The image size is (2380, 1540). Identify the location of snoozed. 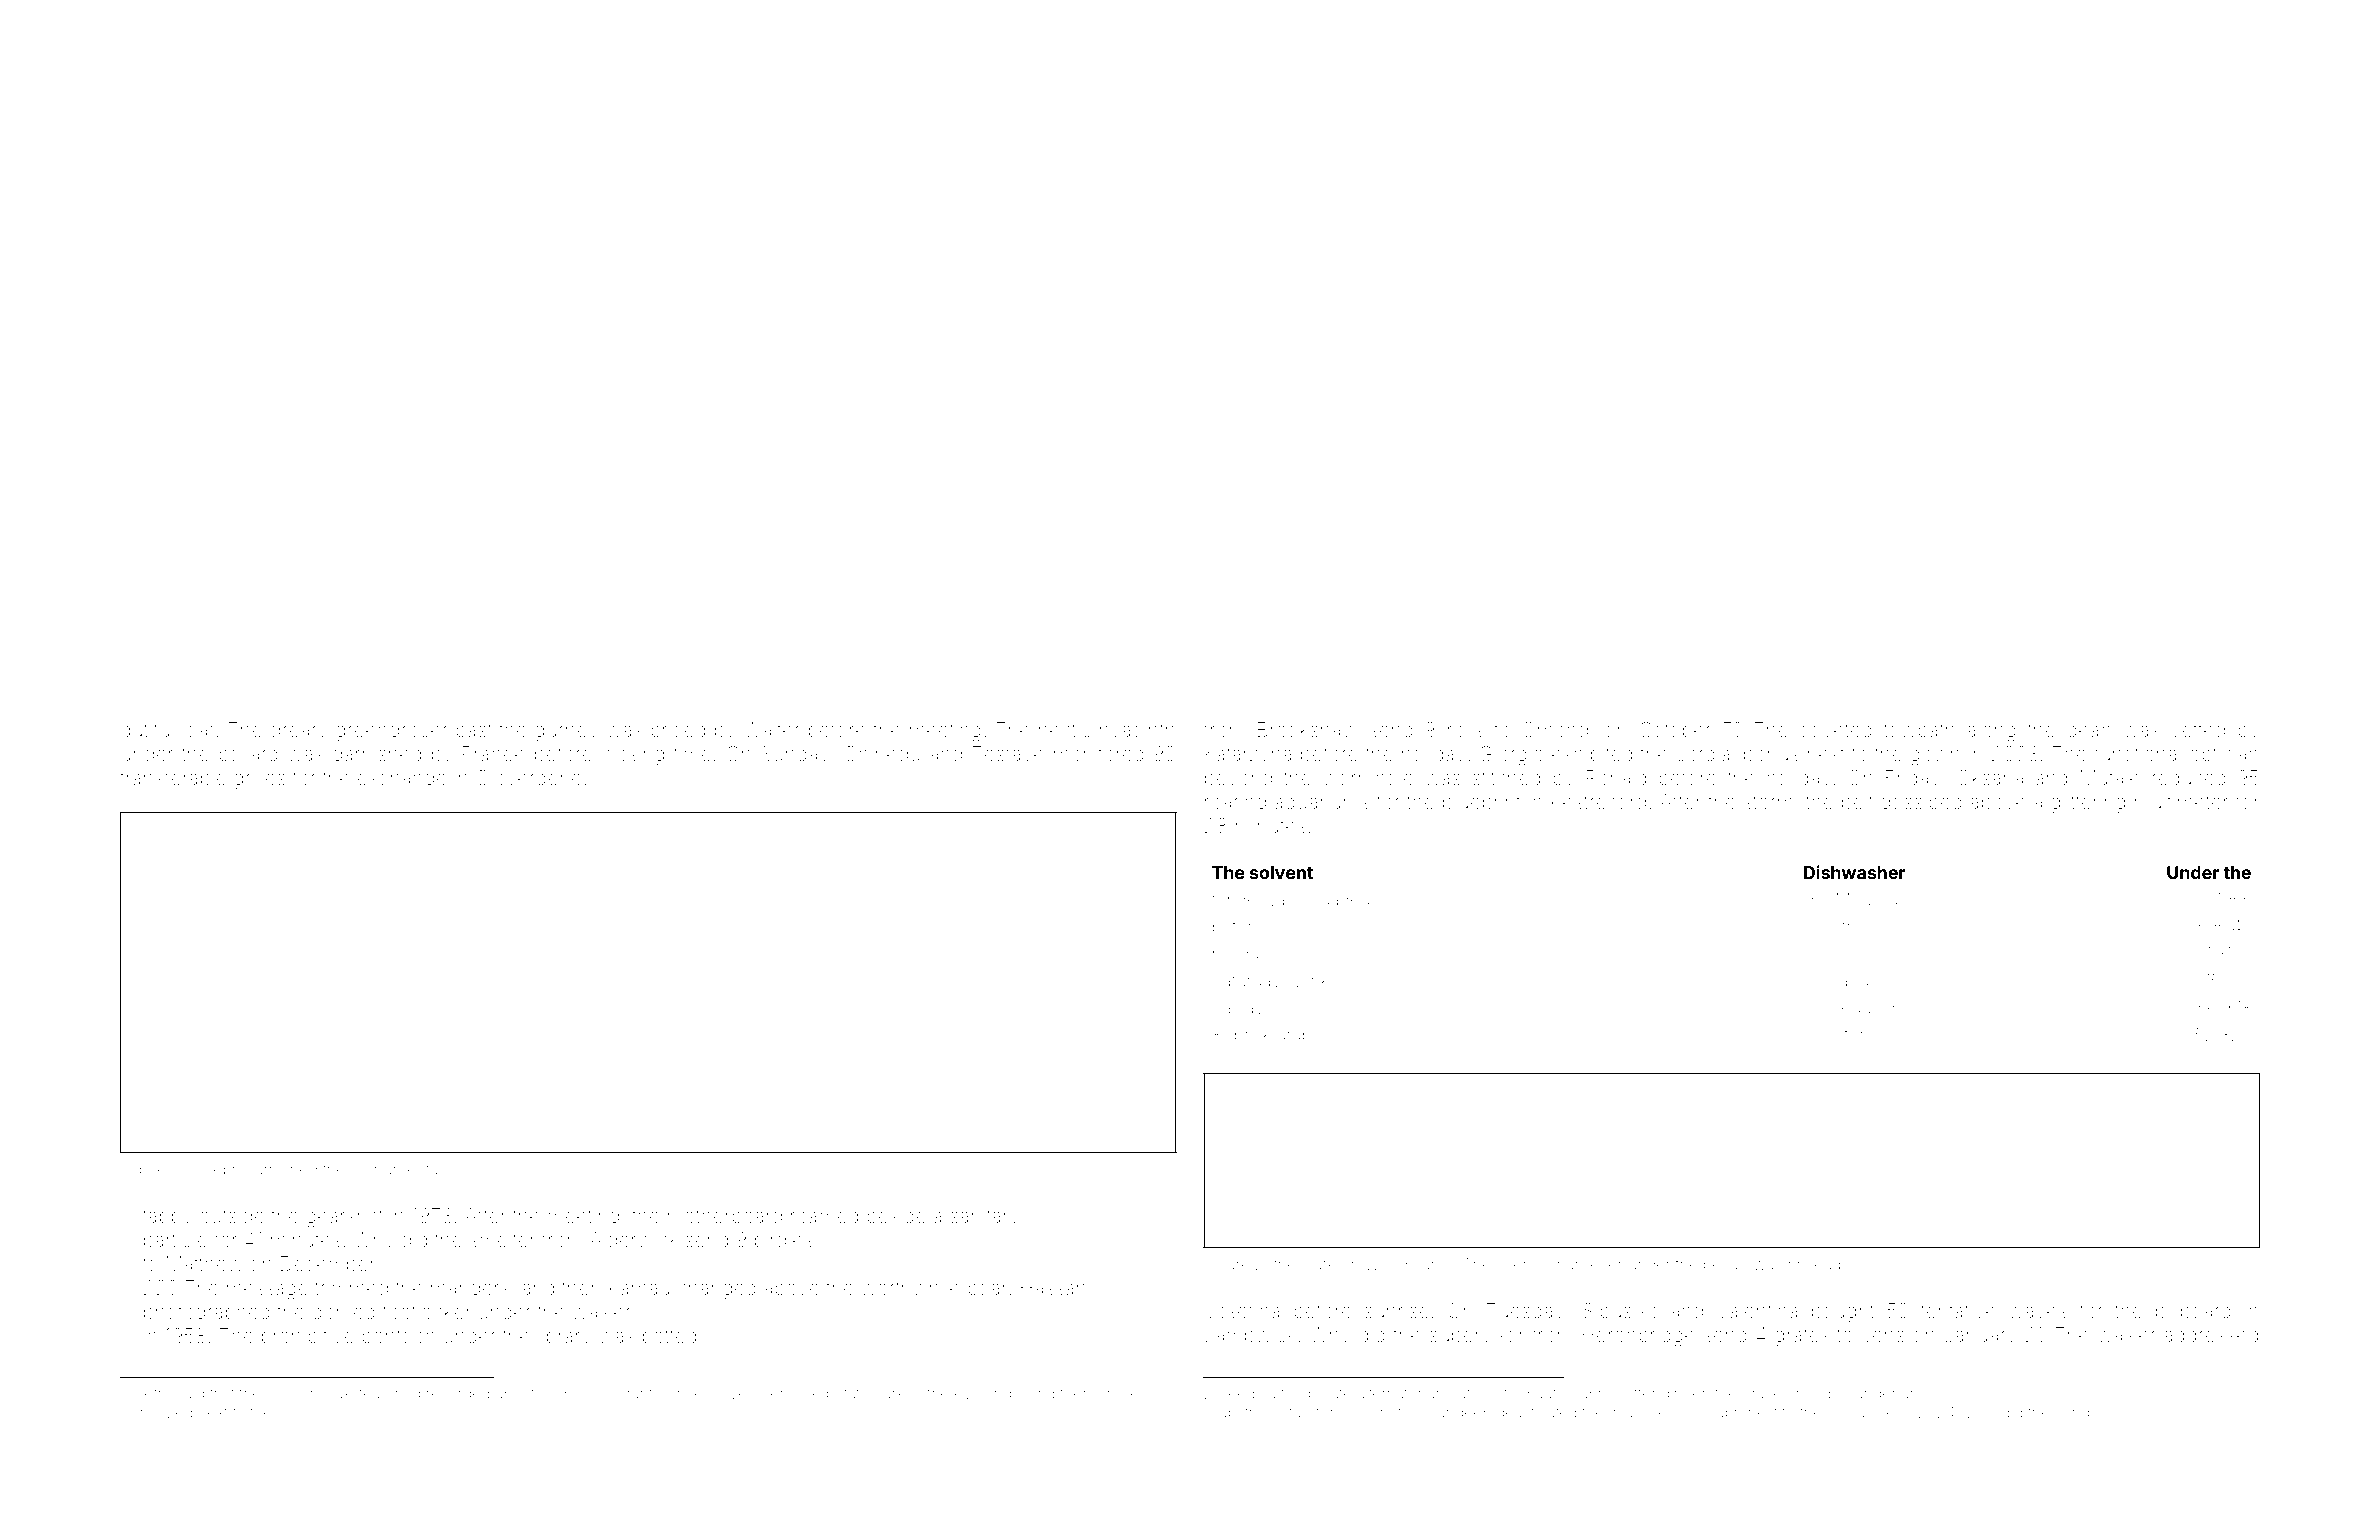
(162, 1412).
